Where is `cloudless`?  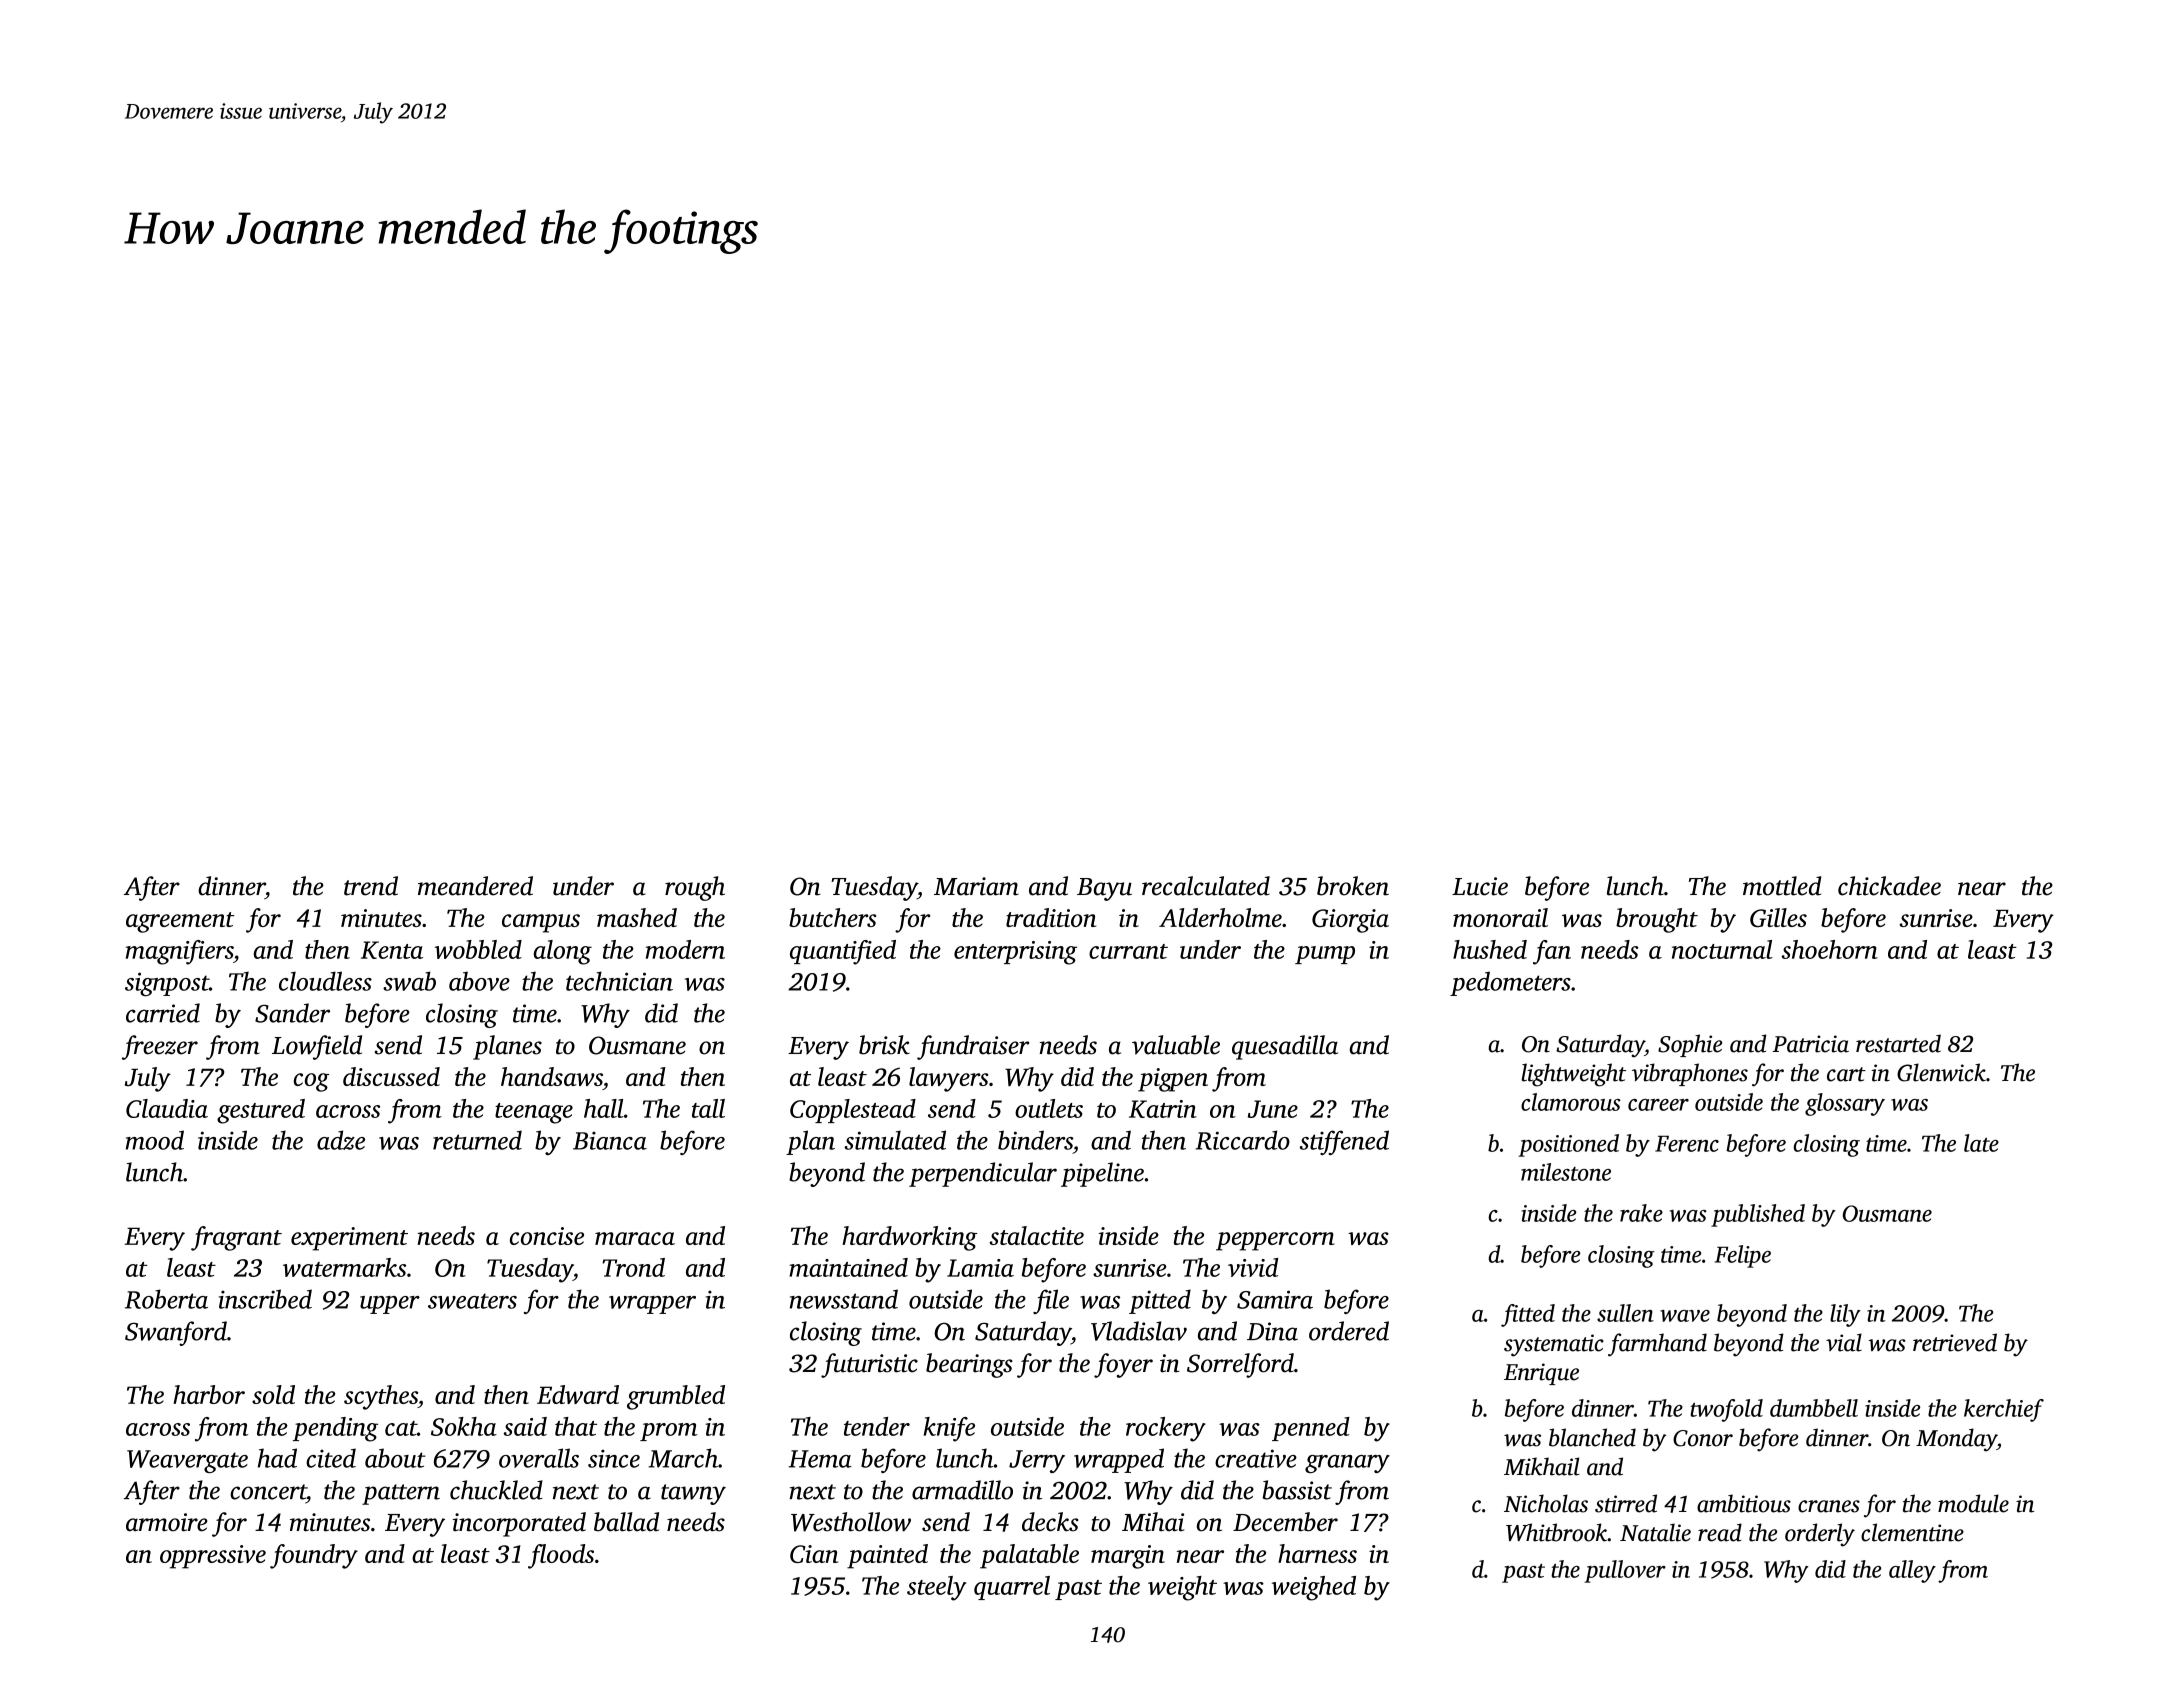
cloudless is located at coordinates (325, 981).
